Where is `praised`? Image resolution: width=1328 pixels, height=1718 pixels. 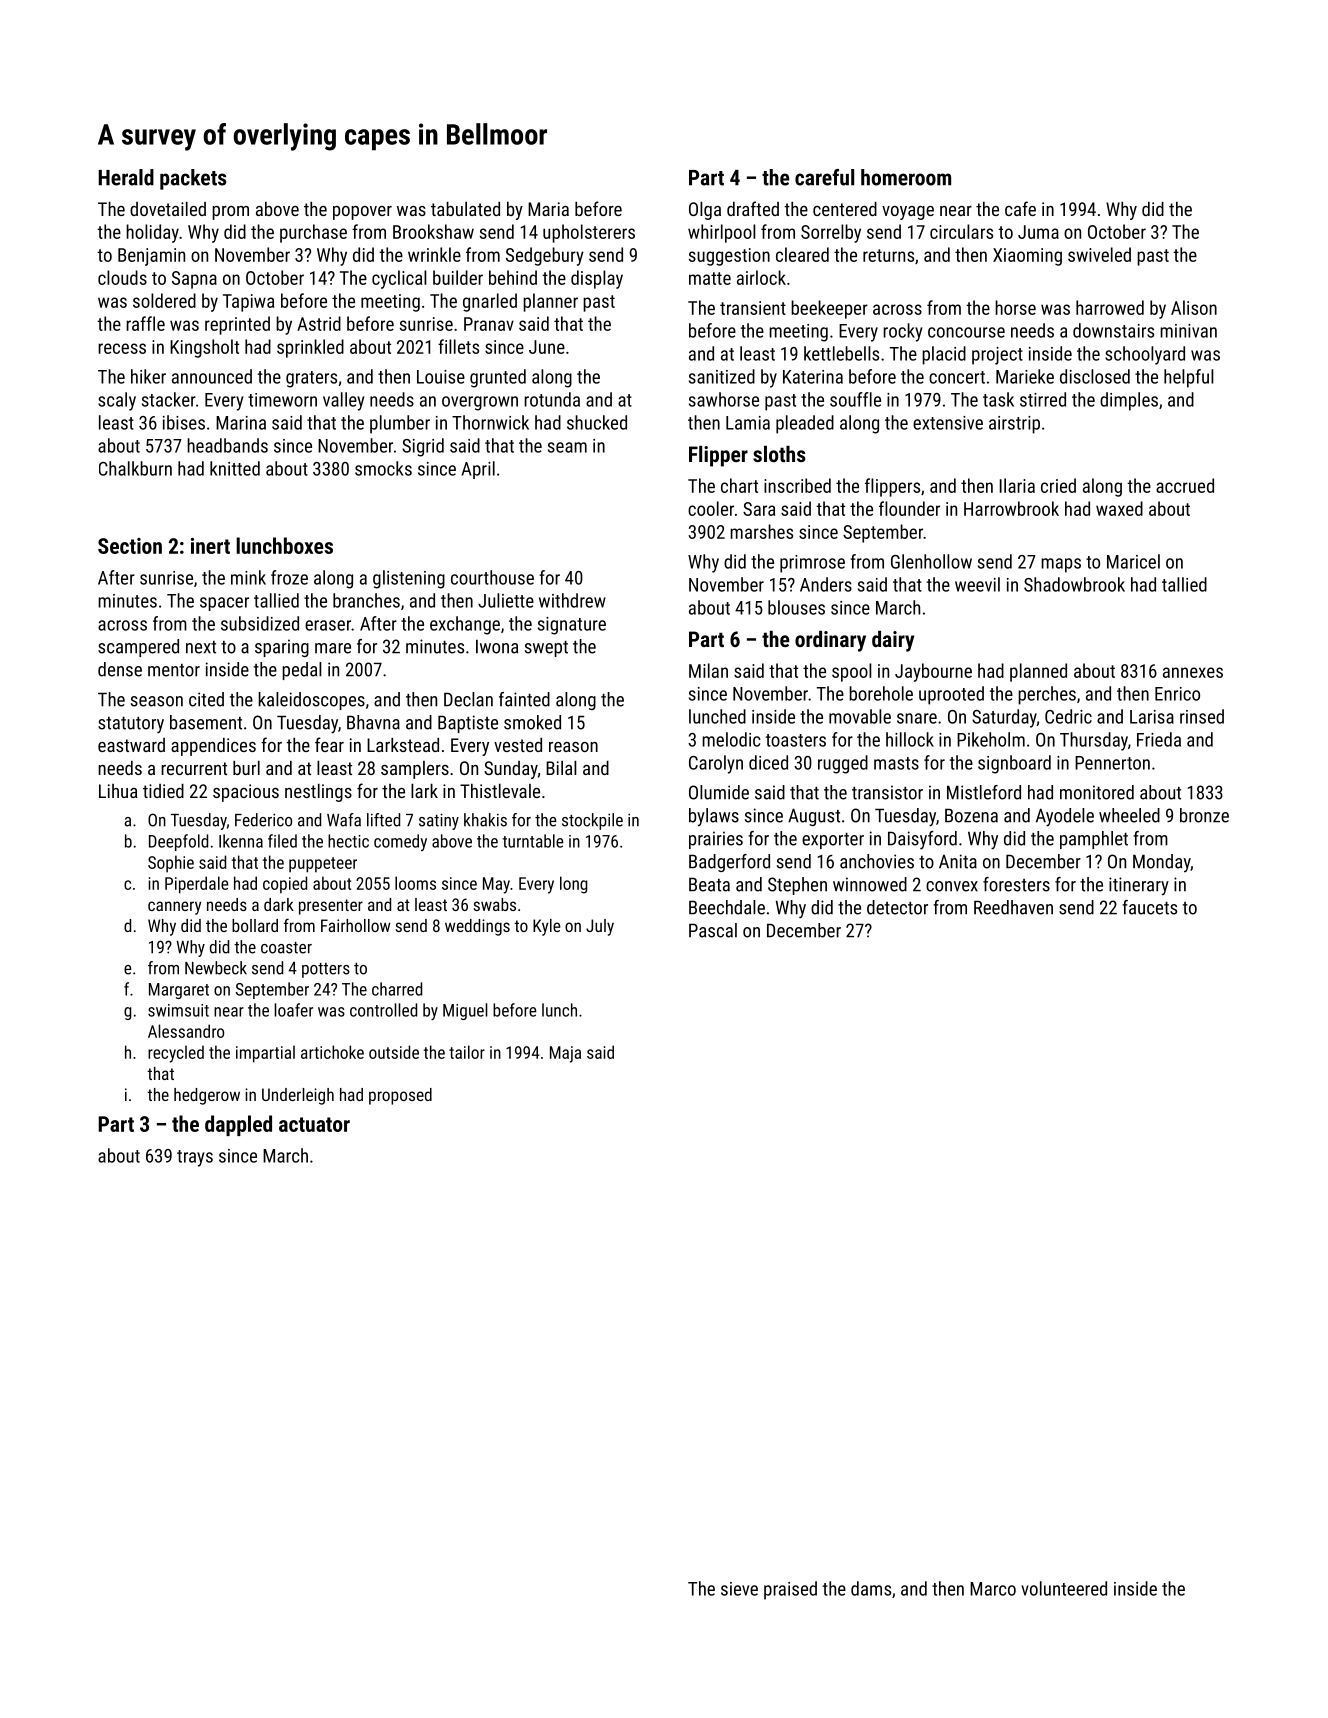
praised is located at coordinates (790, 1590).
